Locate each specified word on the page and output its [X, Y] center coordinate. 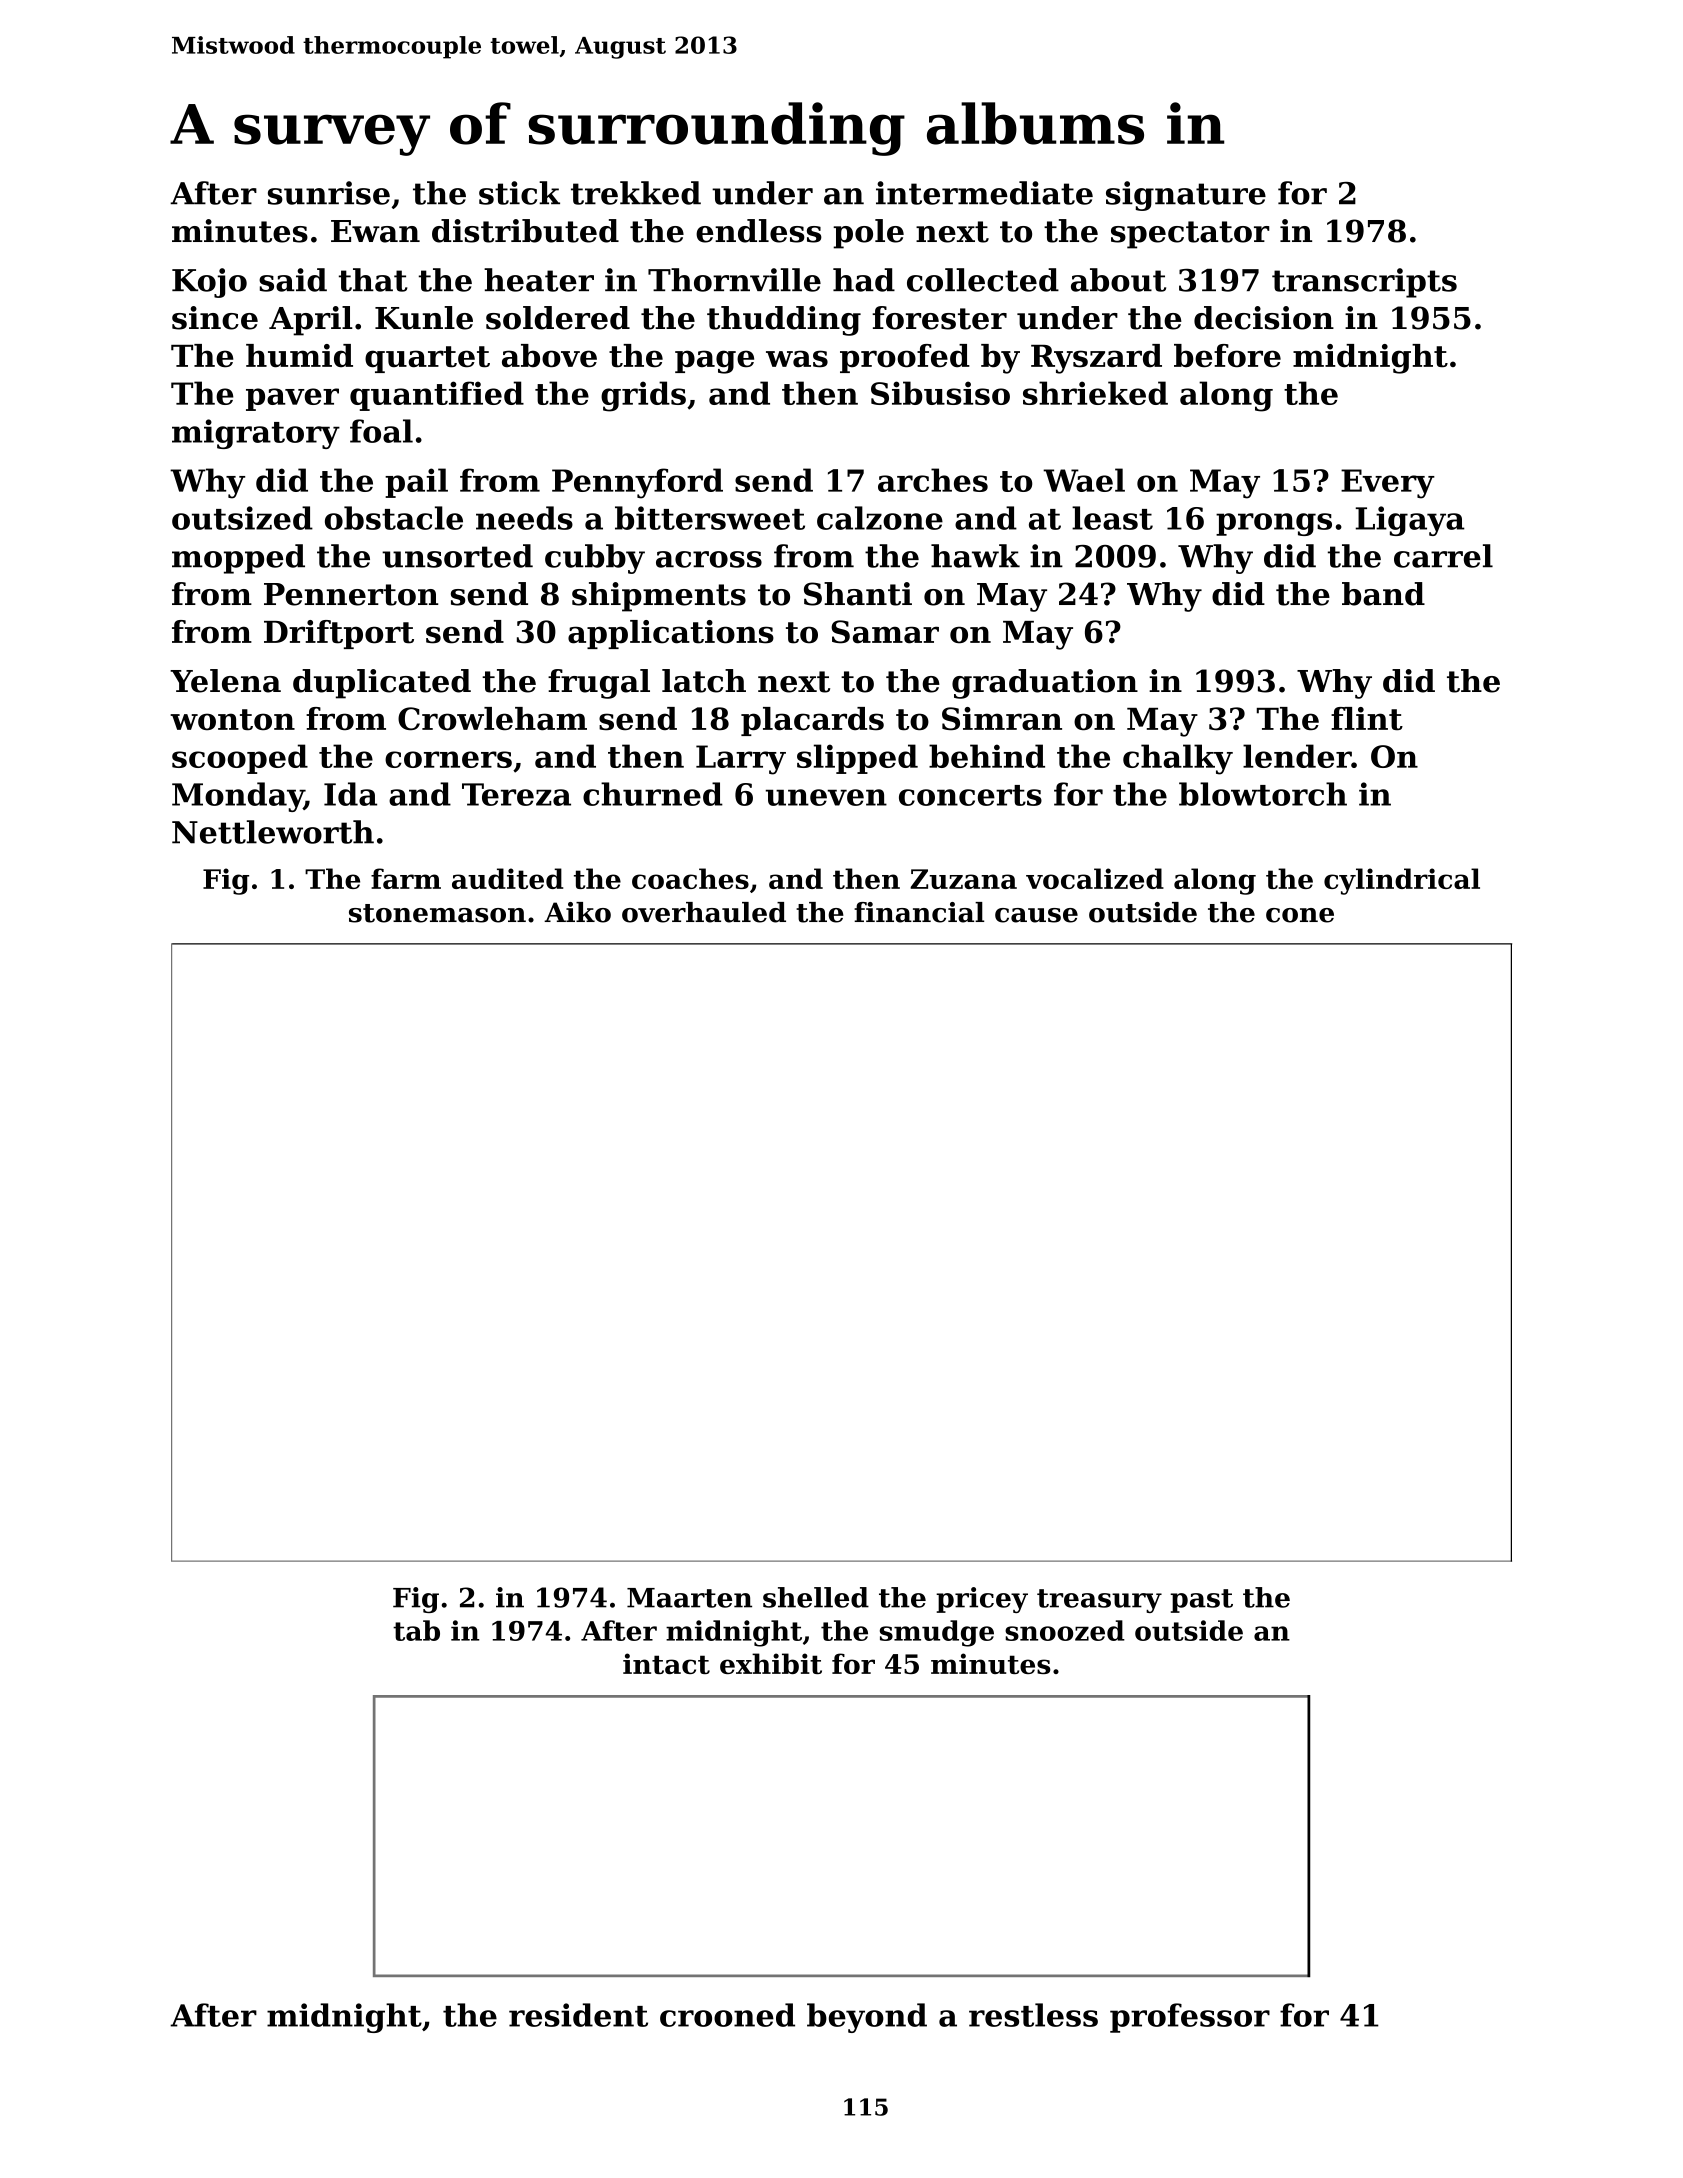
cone [1300, 915]
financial [919, 912]
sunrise [329, 193]
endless [759, 231]
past [1201, 1601]
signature [1186, 196]
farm [406, 878]
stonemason [437, 913]
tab [416, 1630]
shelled [816, 1597]
